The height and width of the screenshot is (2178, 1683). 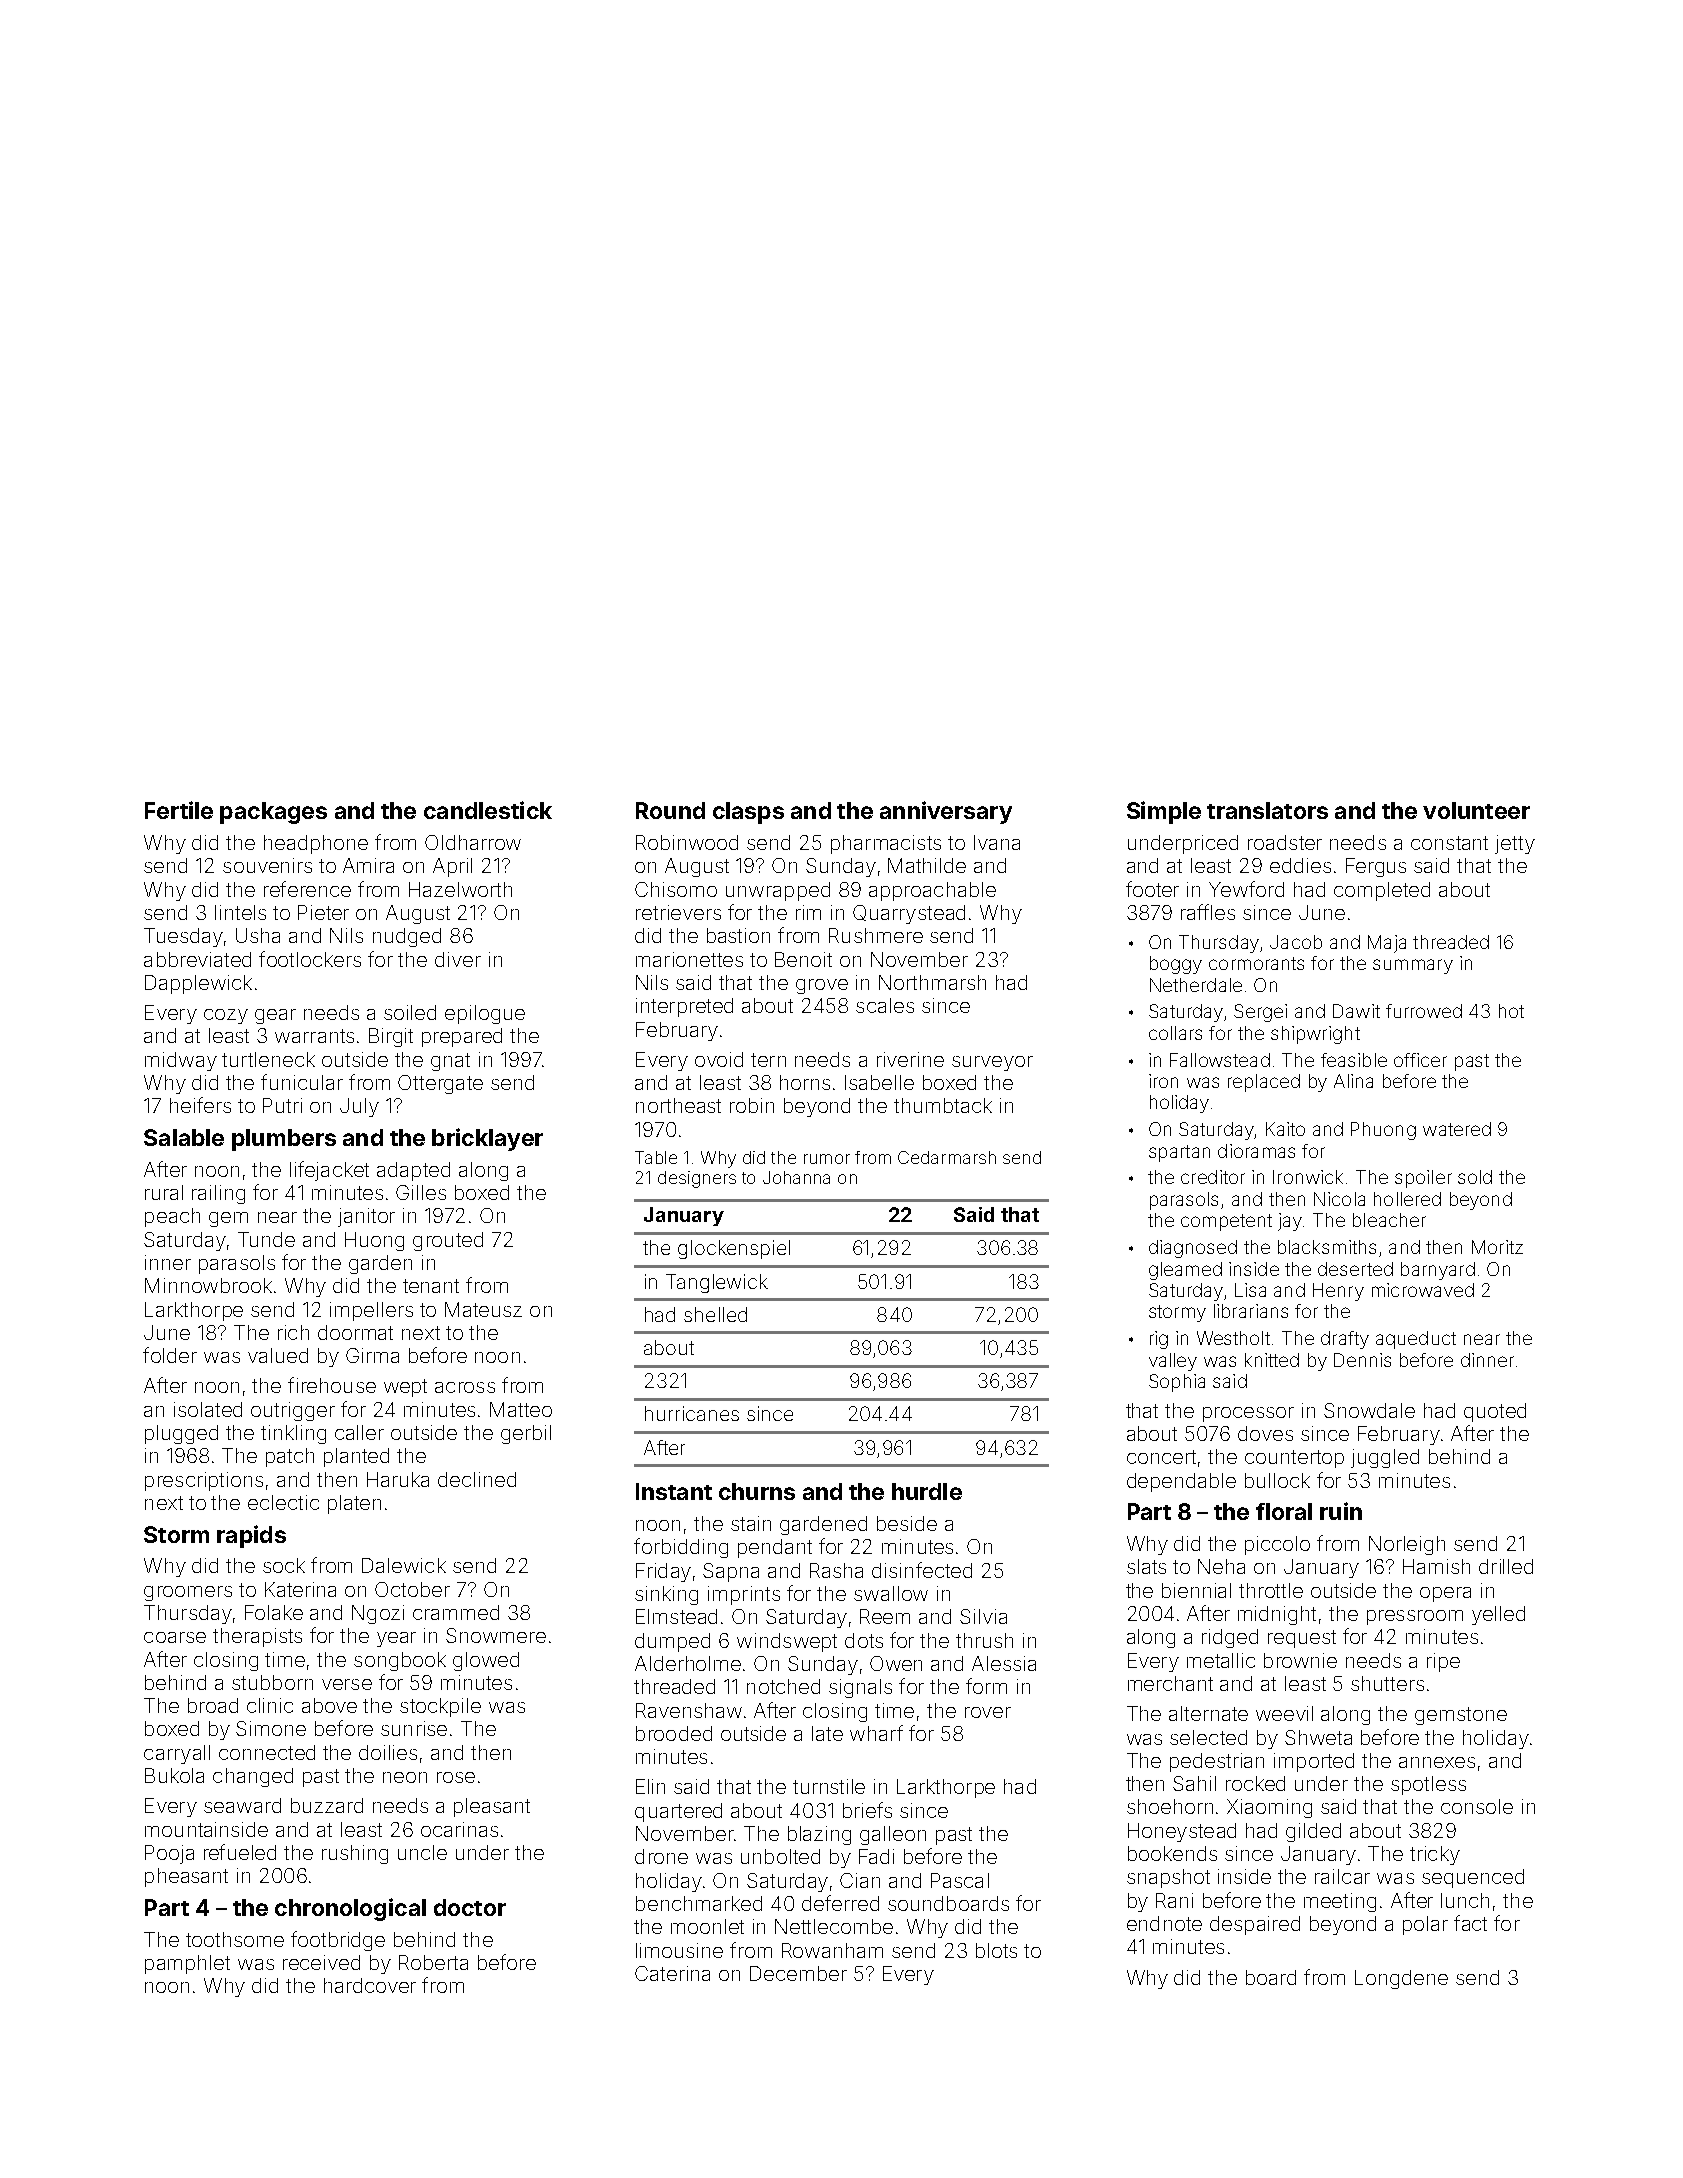 I want to click on gemstone, so click(x=1461, y=1716).
